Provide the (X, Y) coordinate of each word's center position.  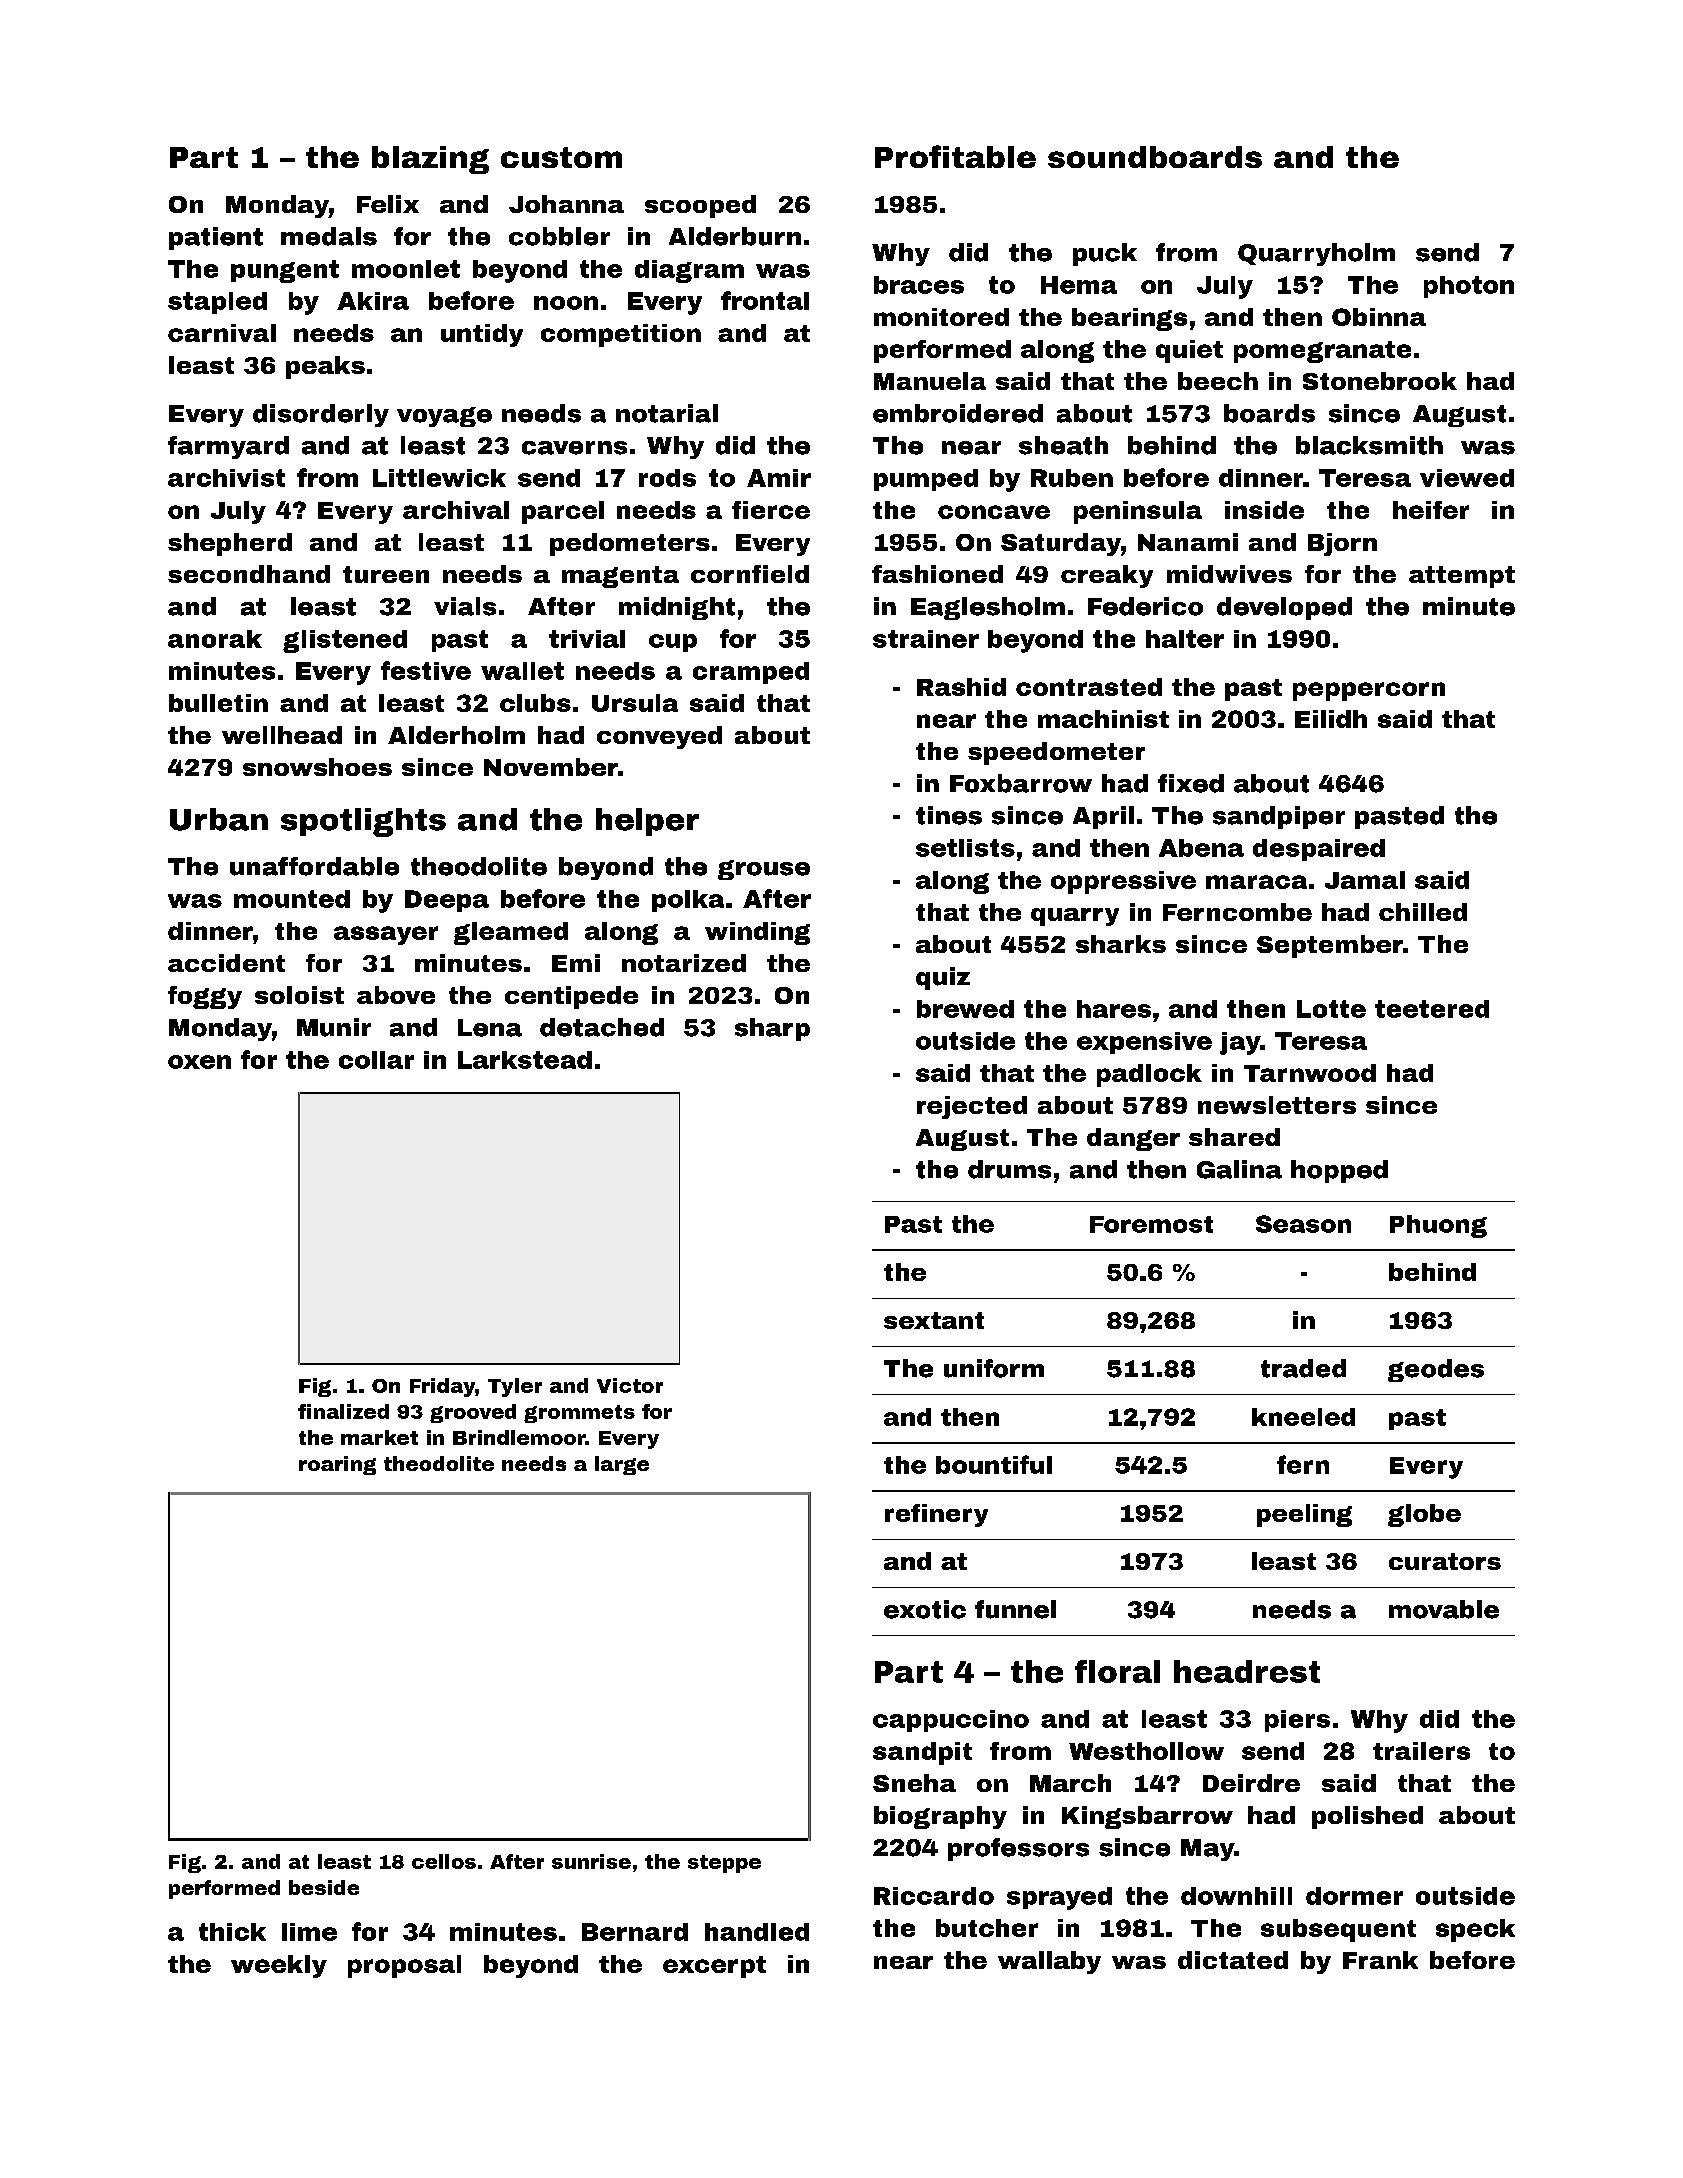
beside (324, 1887)
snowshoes (317, 767)
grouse (764, 870)
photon (1469, 287)
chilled (1423, 912)
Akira (373, 301)
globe (1424, 1515)
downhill (1236, 1896)
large (622, 1465)
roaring (337, 1465)
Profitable (955, 156)
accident (226, 963)
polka (688, 901)
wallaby (1049, 1962)
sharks (1121, 944)
